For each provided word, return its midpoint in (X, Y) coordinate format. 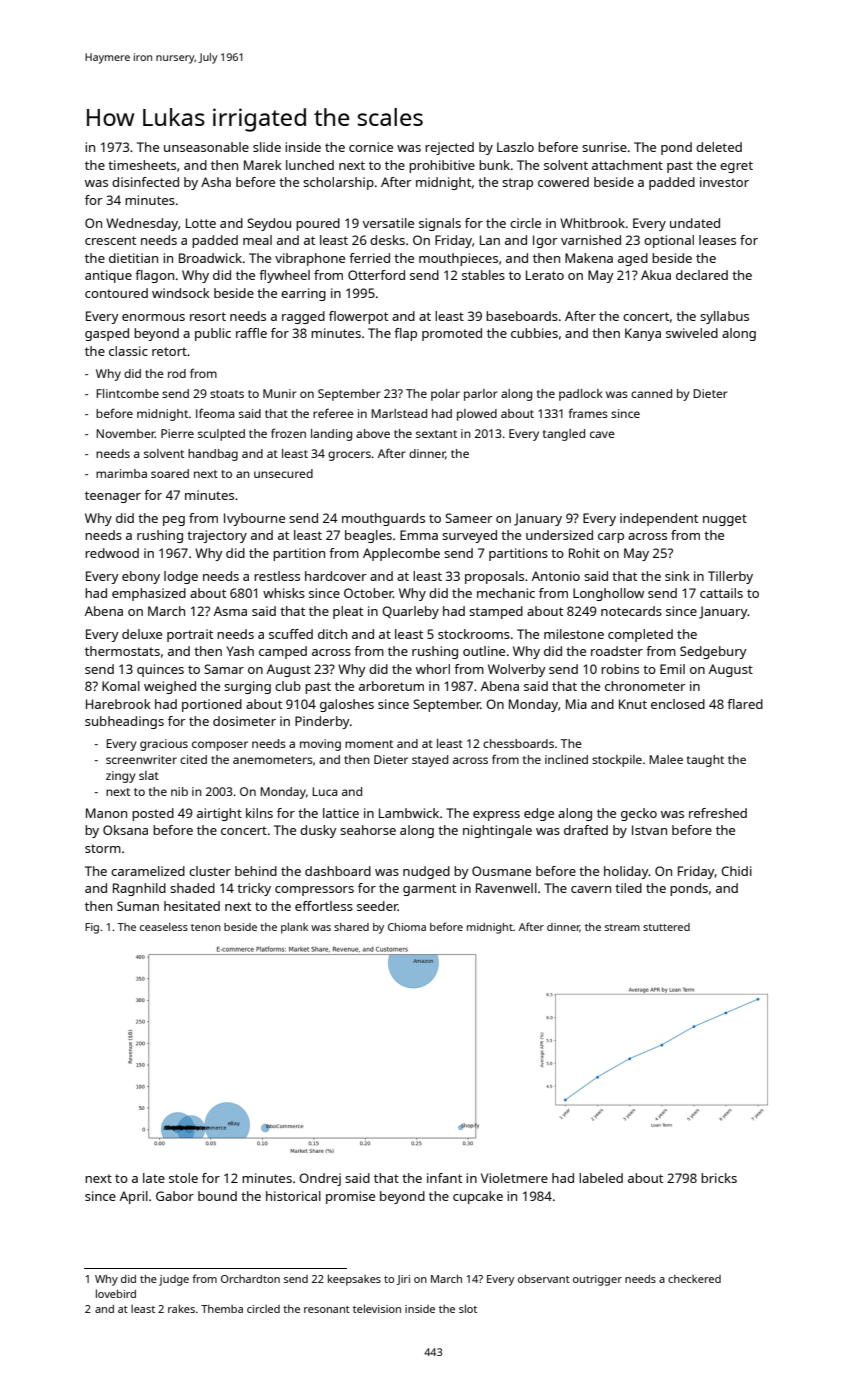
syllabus (724, 317)
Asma (230, 611)
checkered (694, 1279)
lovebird (116, 1293)
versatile (388, 223)
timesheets (142, 165)
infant (444, 1178)
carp (611, 538)
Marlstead (399, 413)
